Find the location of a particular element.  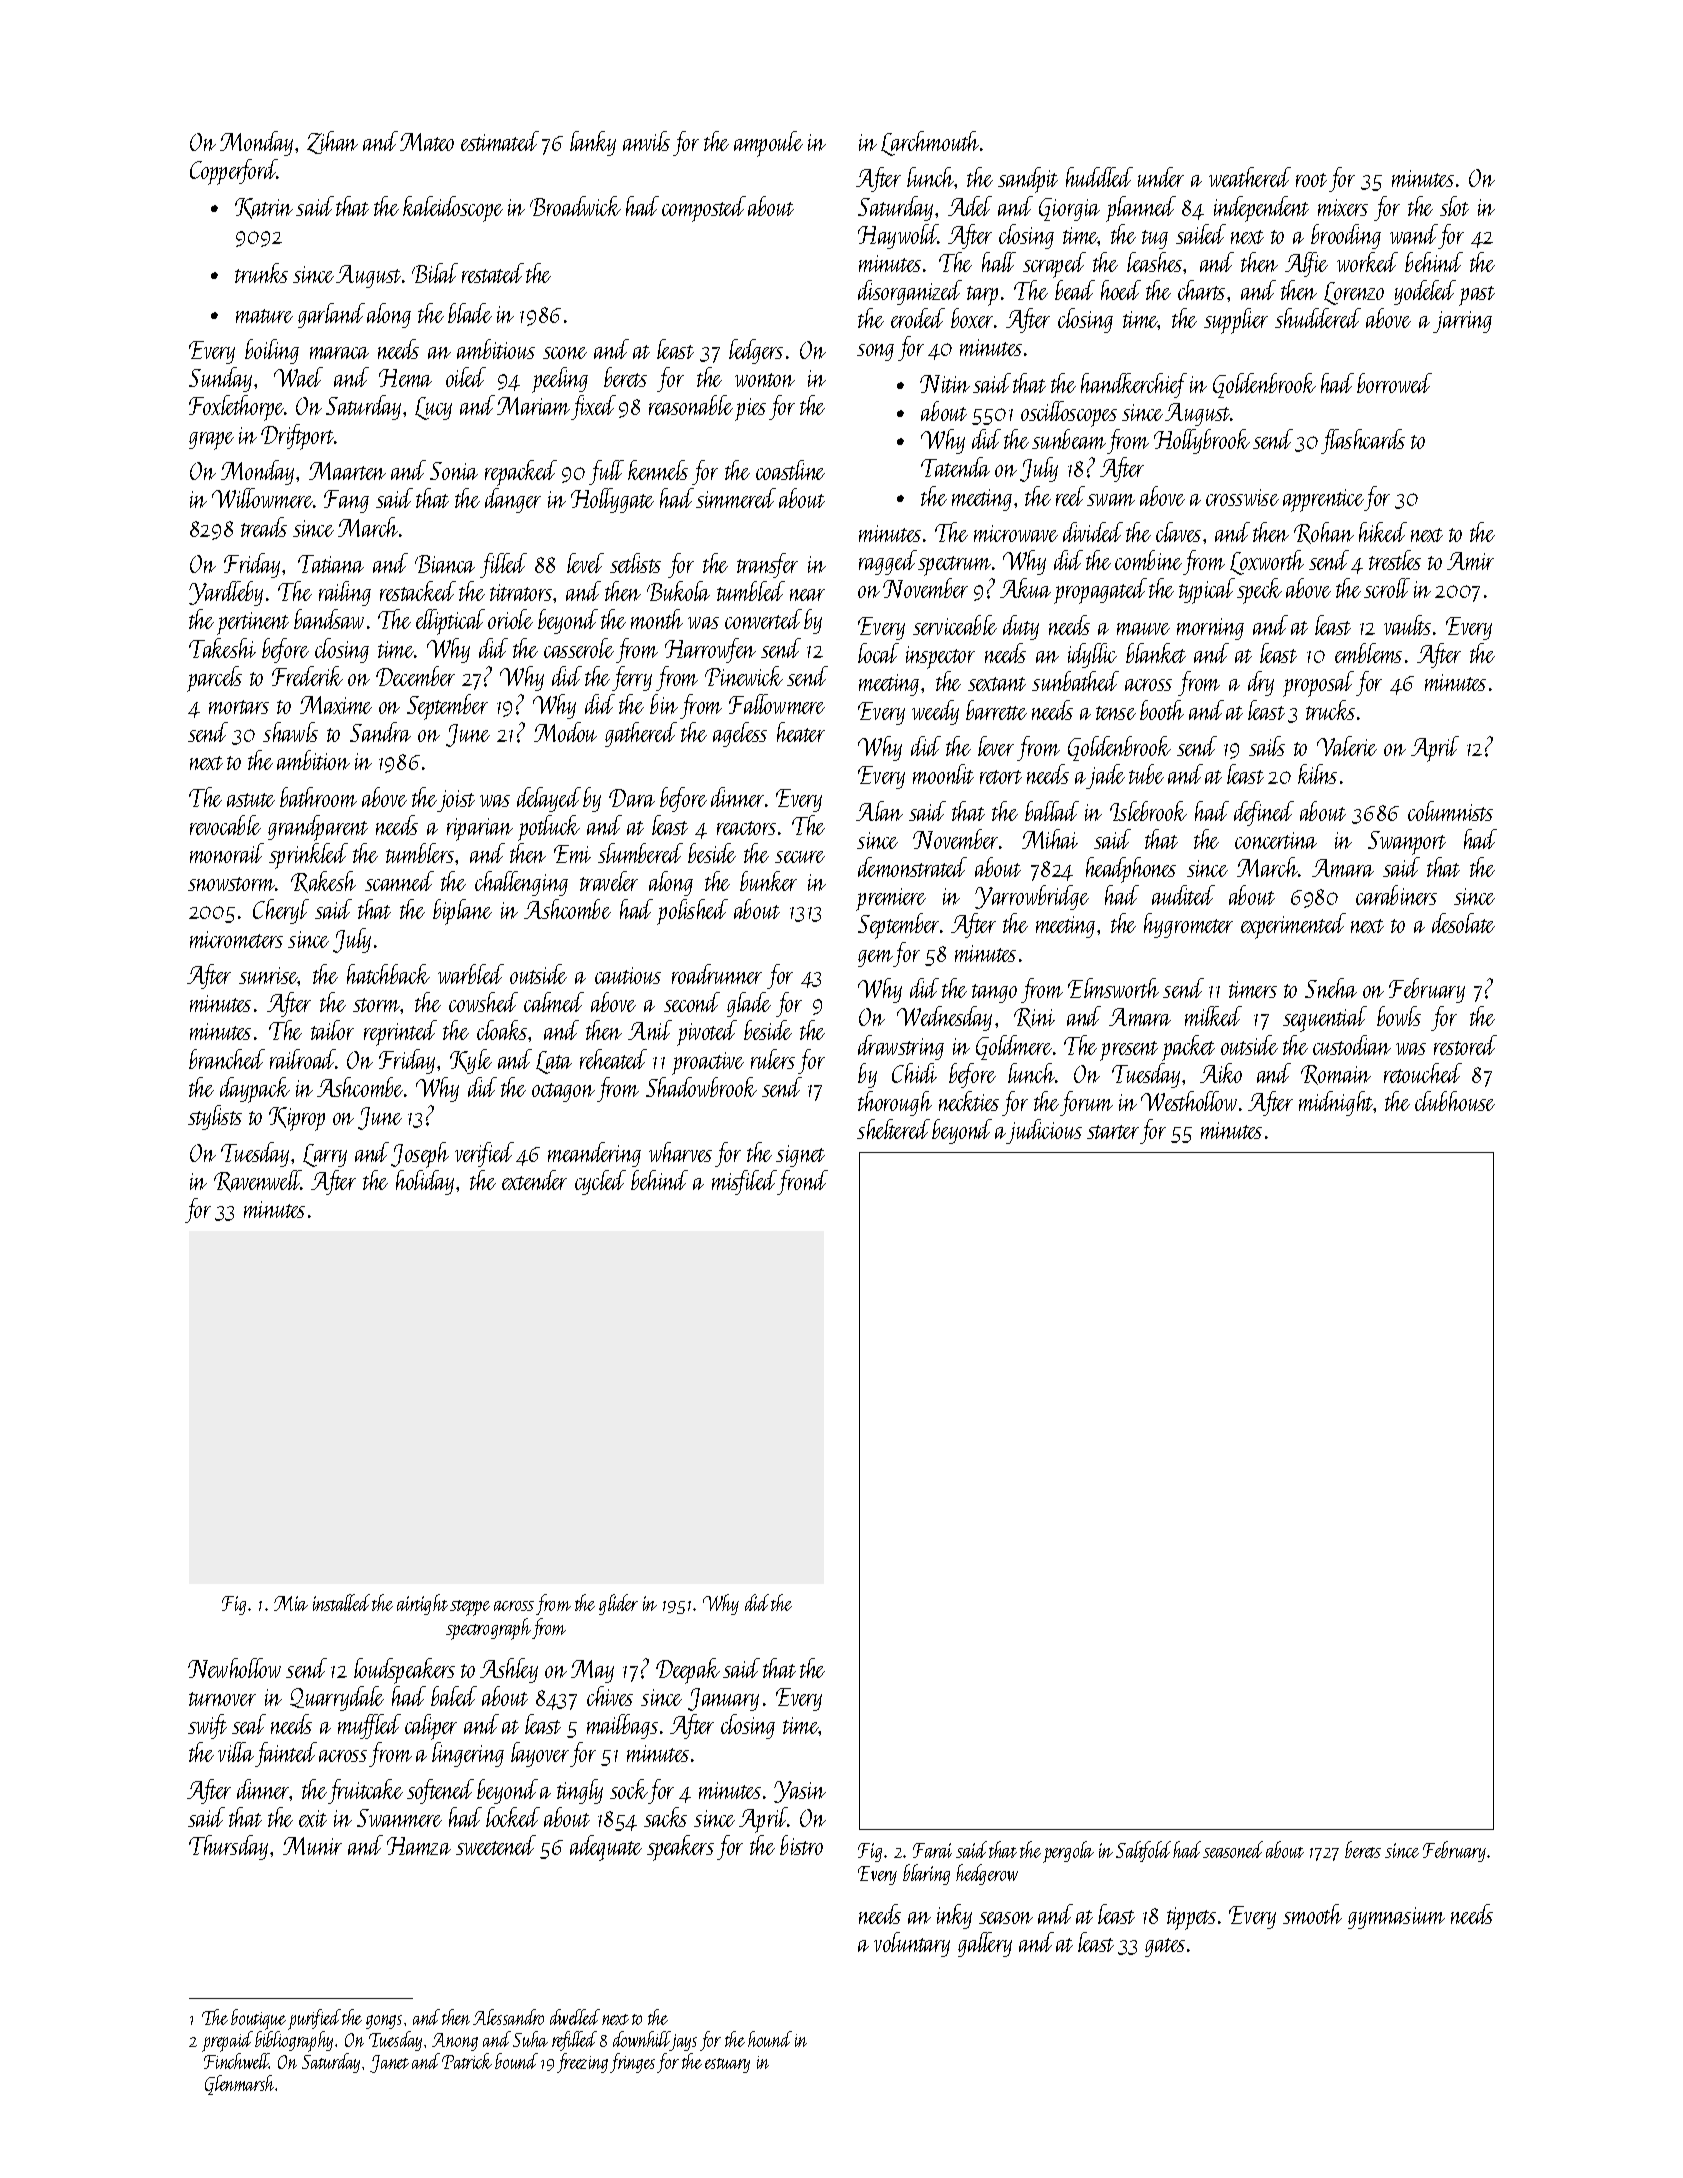

revocable is located at coordinates (225, 825).
